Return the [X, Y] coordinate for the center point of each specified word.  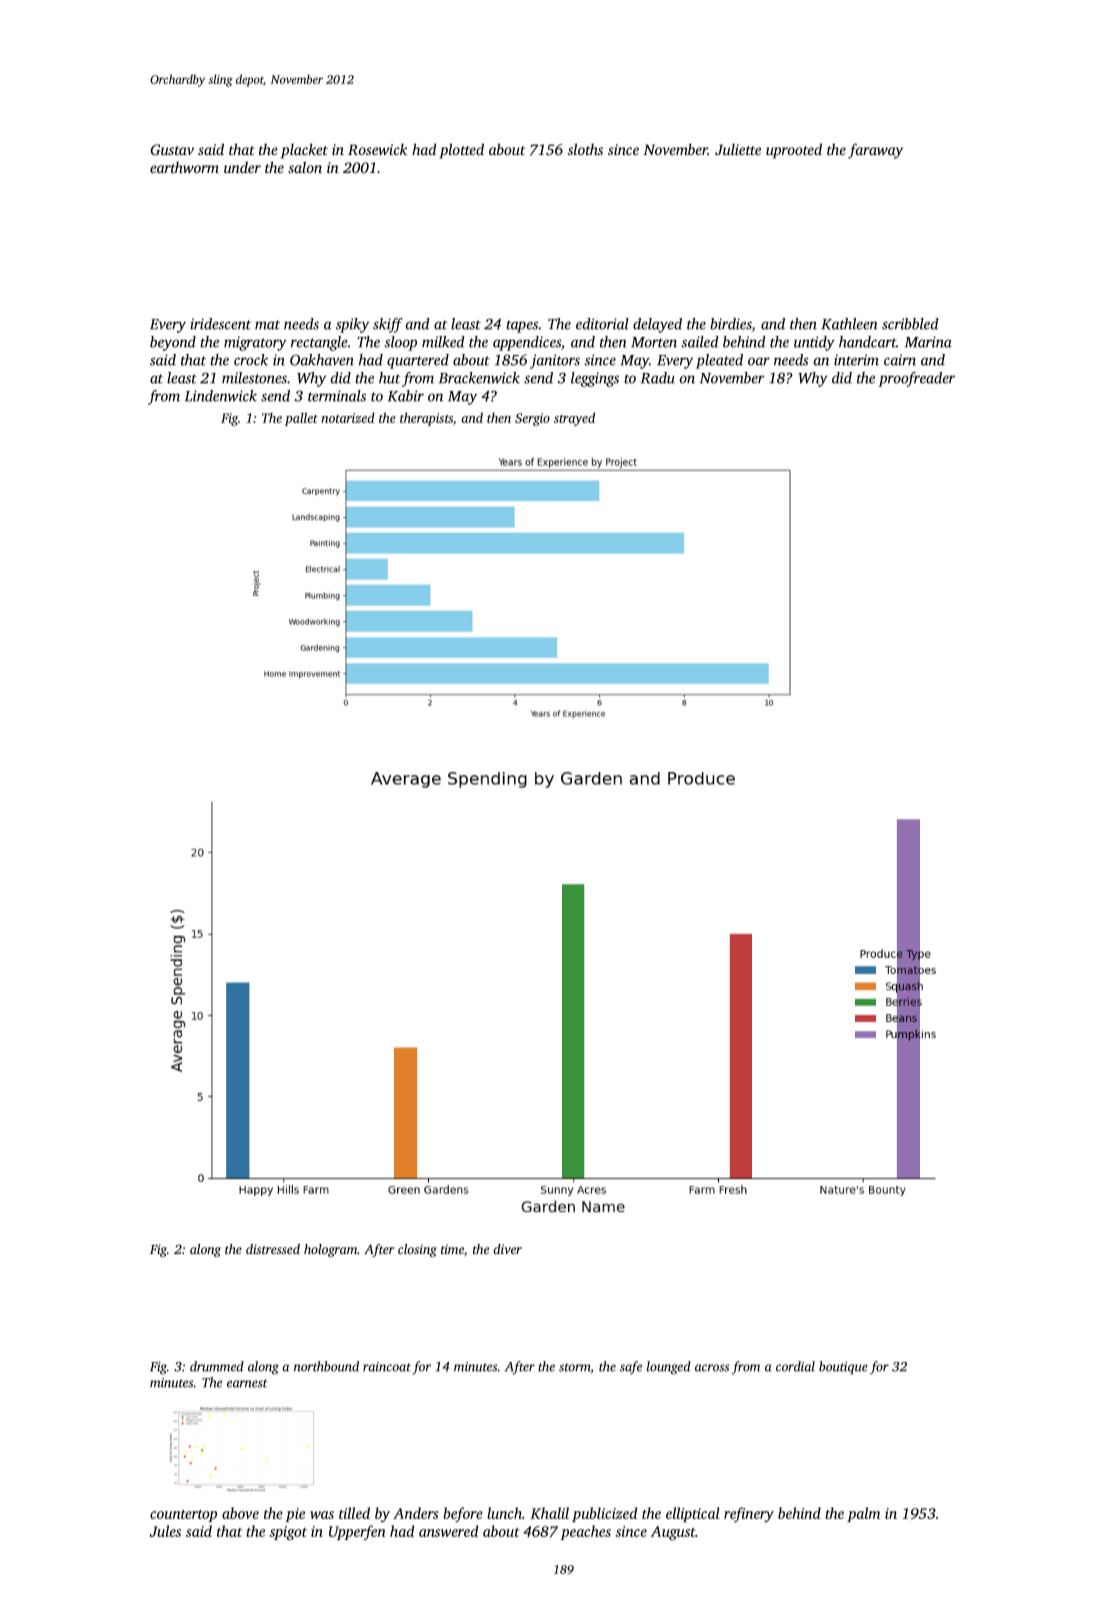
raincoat [387, 1367]
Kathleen [849, 324]
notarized [348, 418]
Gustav [172, 149]
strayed [574, 419]
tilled [354, 1513]
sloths [585, 149]
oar [759, 361]
